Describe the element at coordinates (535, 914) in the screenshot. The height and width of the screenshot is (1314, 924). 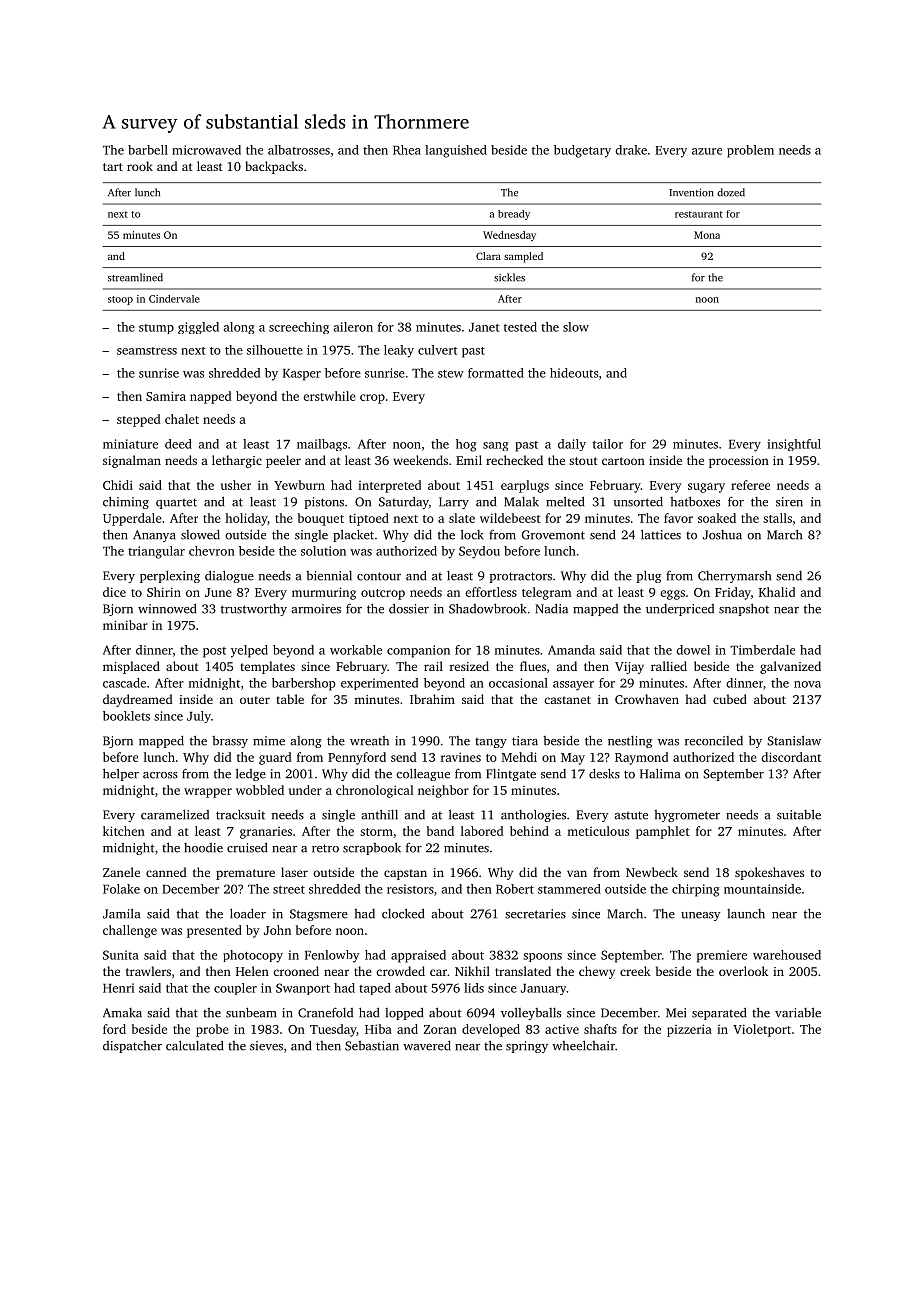
I see `secretaries` at that location.
